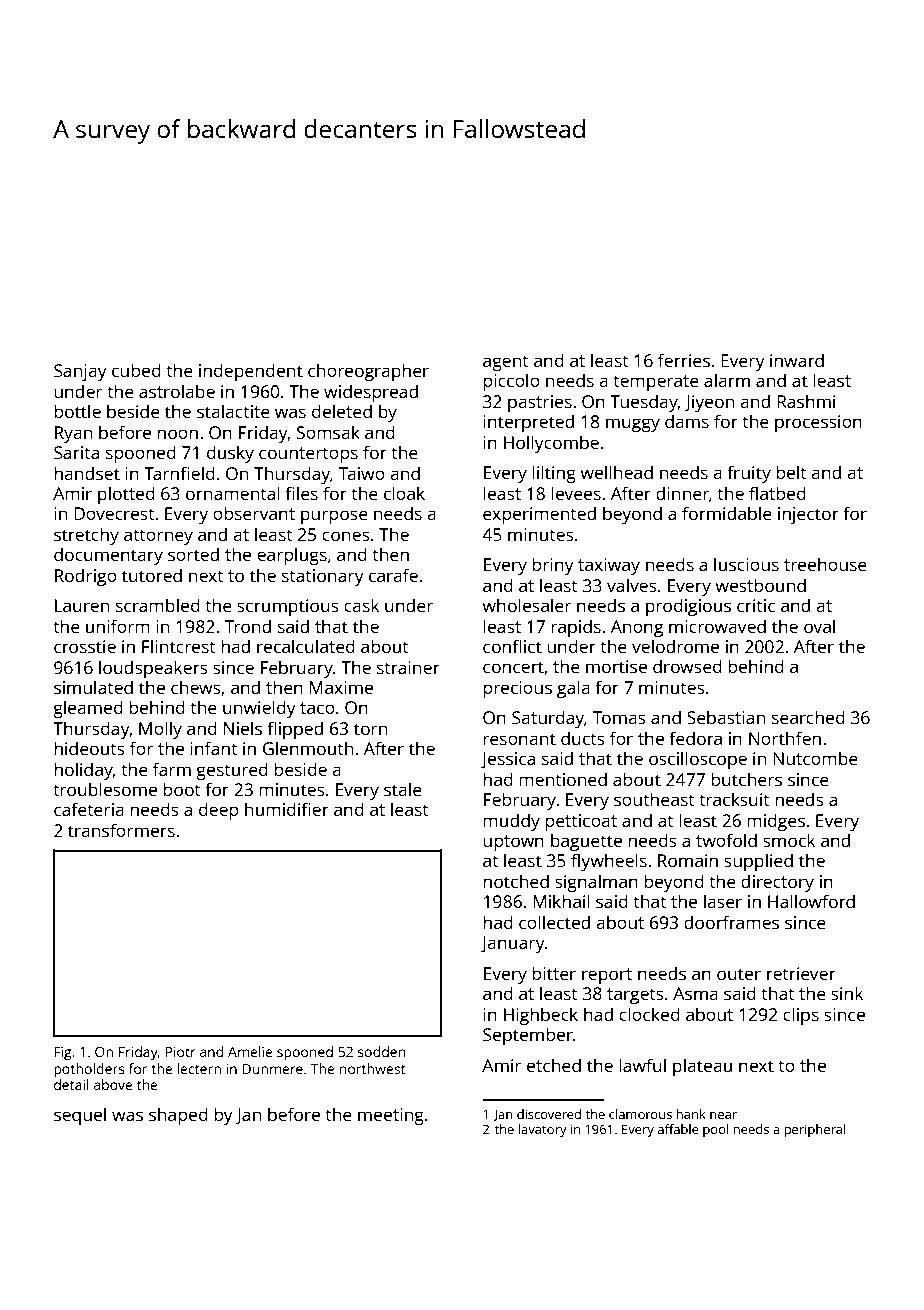 The height and width of the page is (1310, 924). Describe the element at coordinates (393, 575) in the page. I see `carafe` at that location.
